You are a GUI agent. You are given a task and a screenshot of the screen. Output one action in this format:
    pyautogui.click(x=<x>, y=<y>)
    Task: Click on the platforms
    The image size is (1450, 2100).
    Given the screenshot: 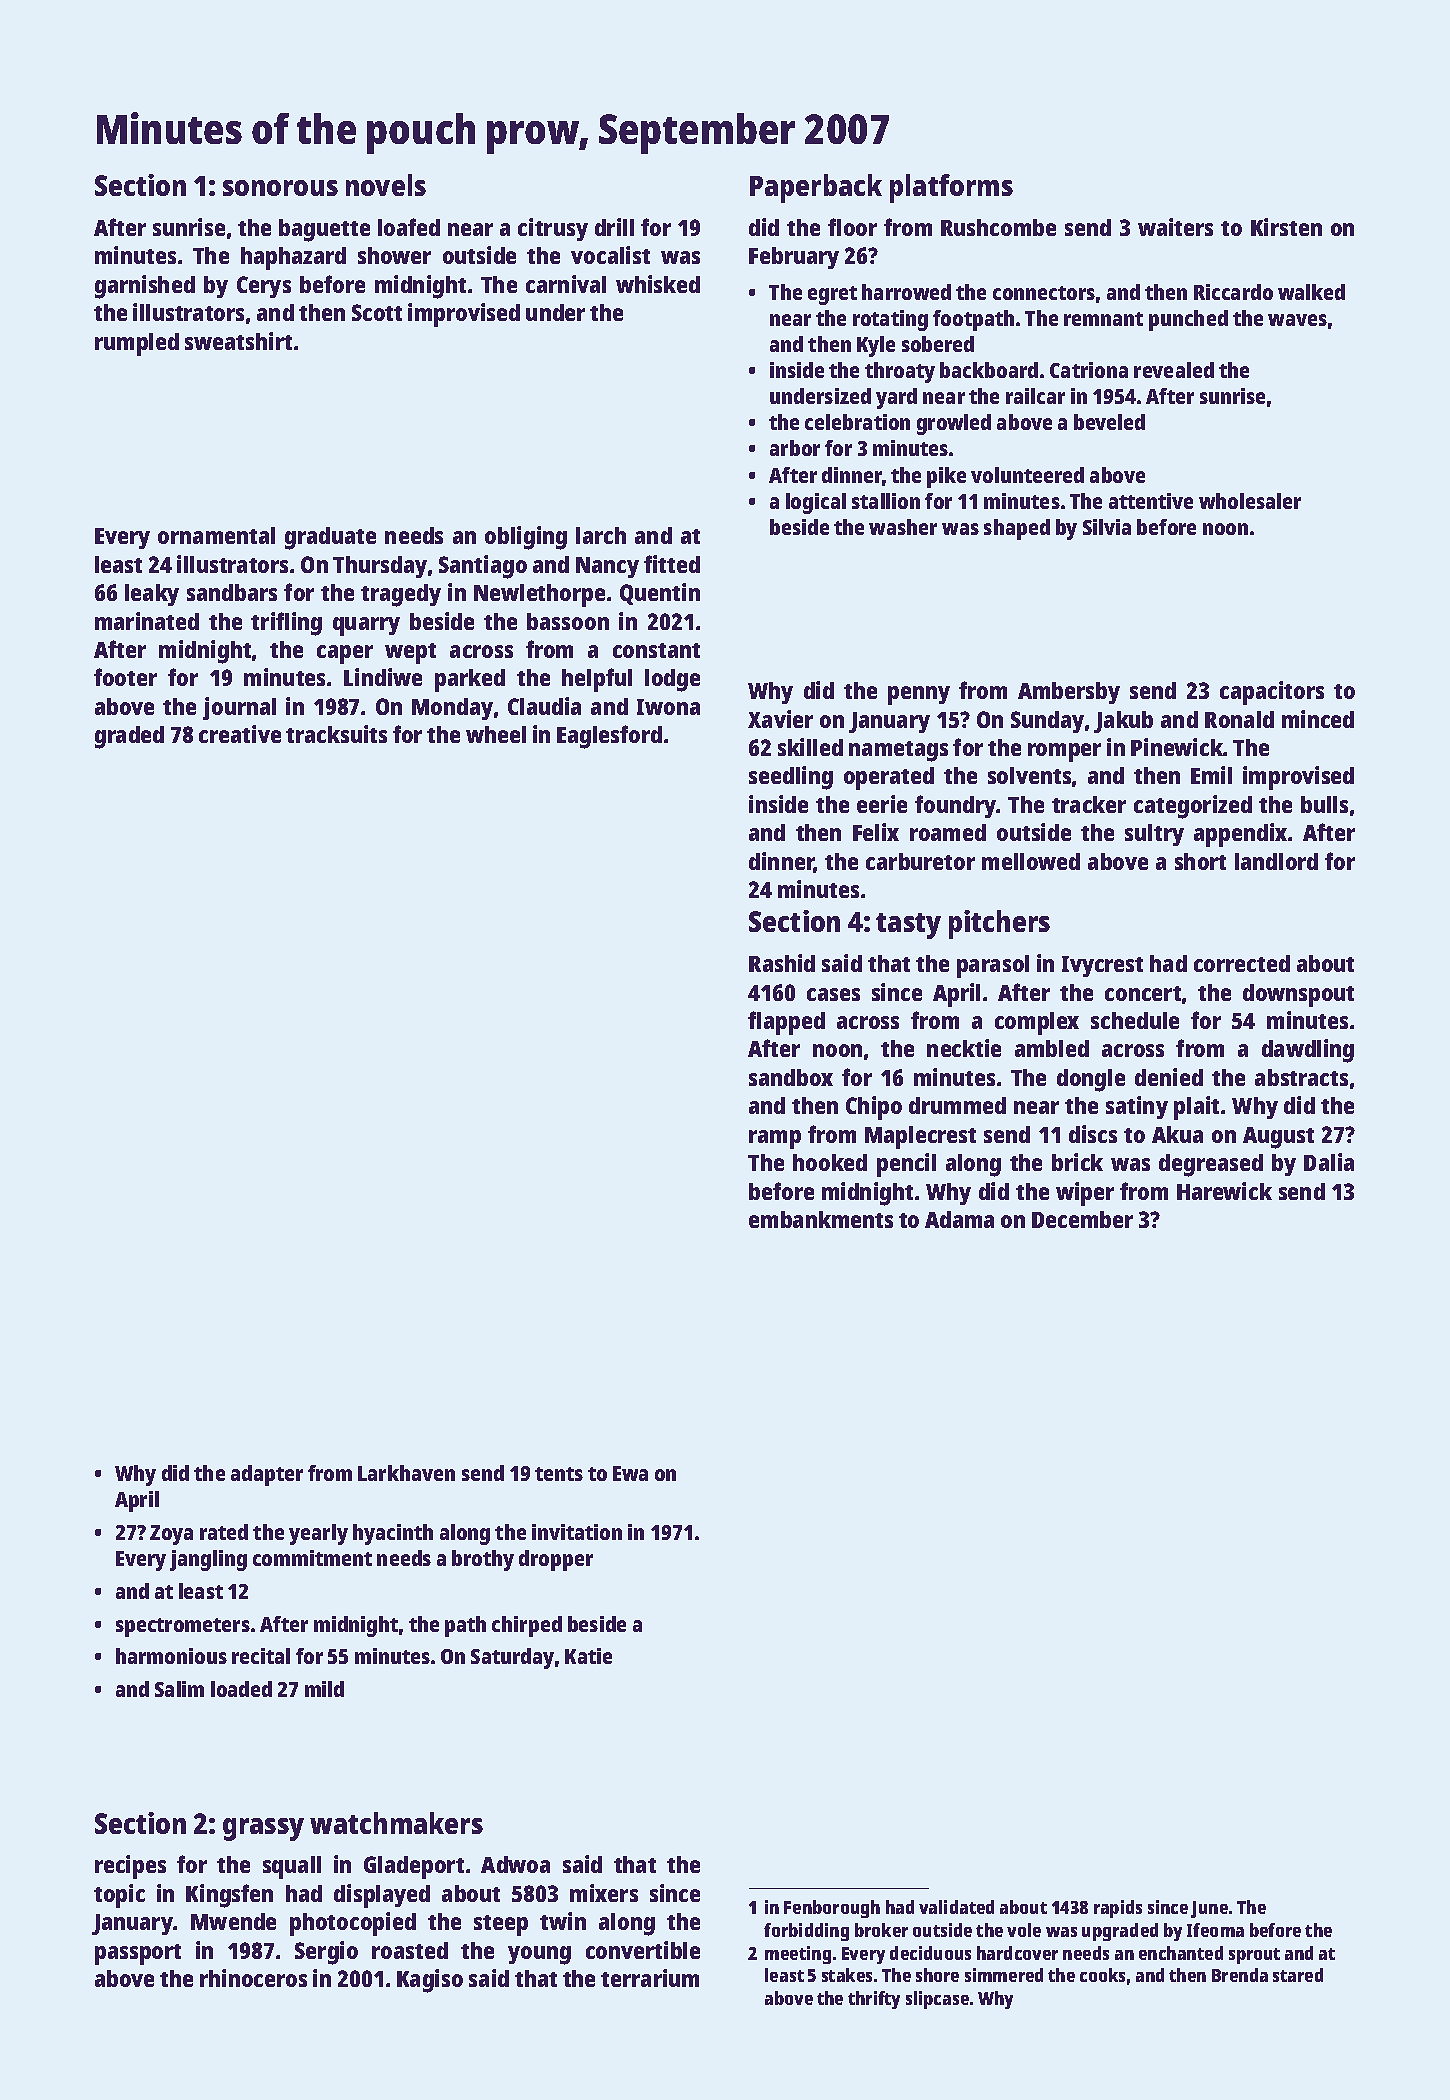 What is the action you would take?
    pyautogui.click(x=951, y=188)
